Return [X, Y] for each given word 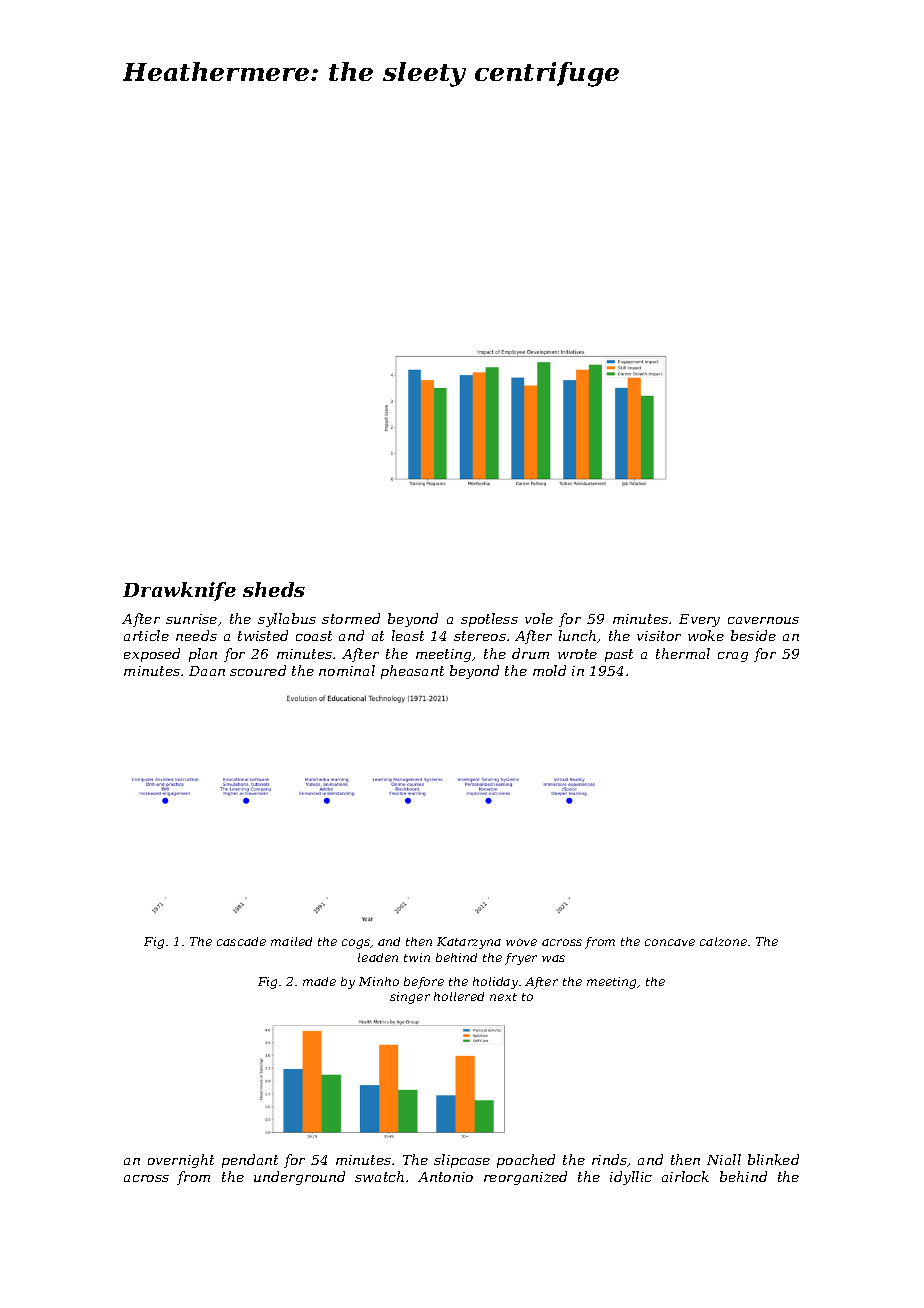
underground [299, 1178]
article [146, 635]
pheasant [412, 672]
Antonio [445, 1177]
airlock [685, 1176]
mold [549, 670]
